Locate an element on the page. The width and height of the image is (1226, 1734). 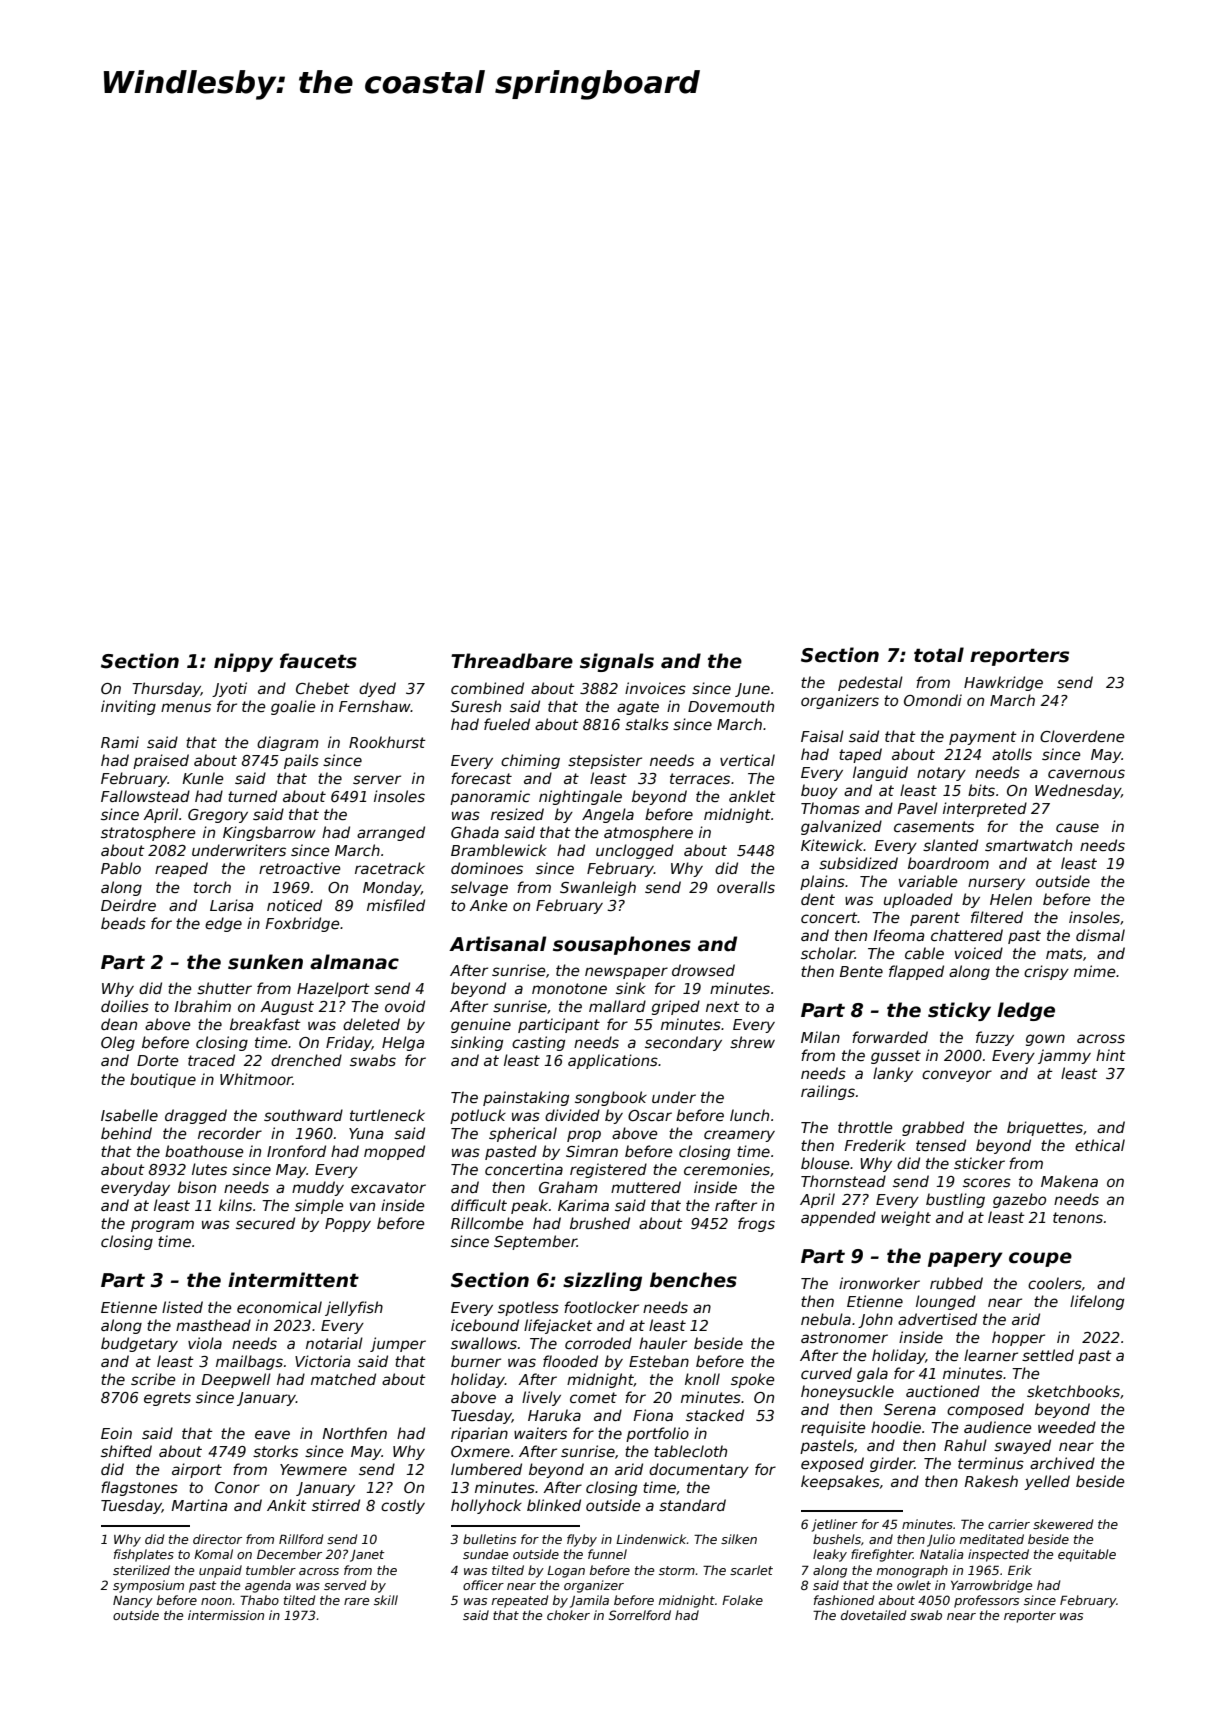
listed is located at coordinates (182, 1307).
